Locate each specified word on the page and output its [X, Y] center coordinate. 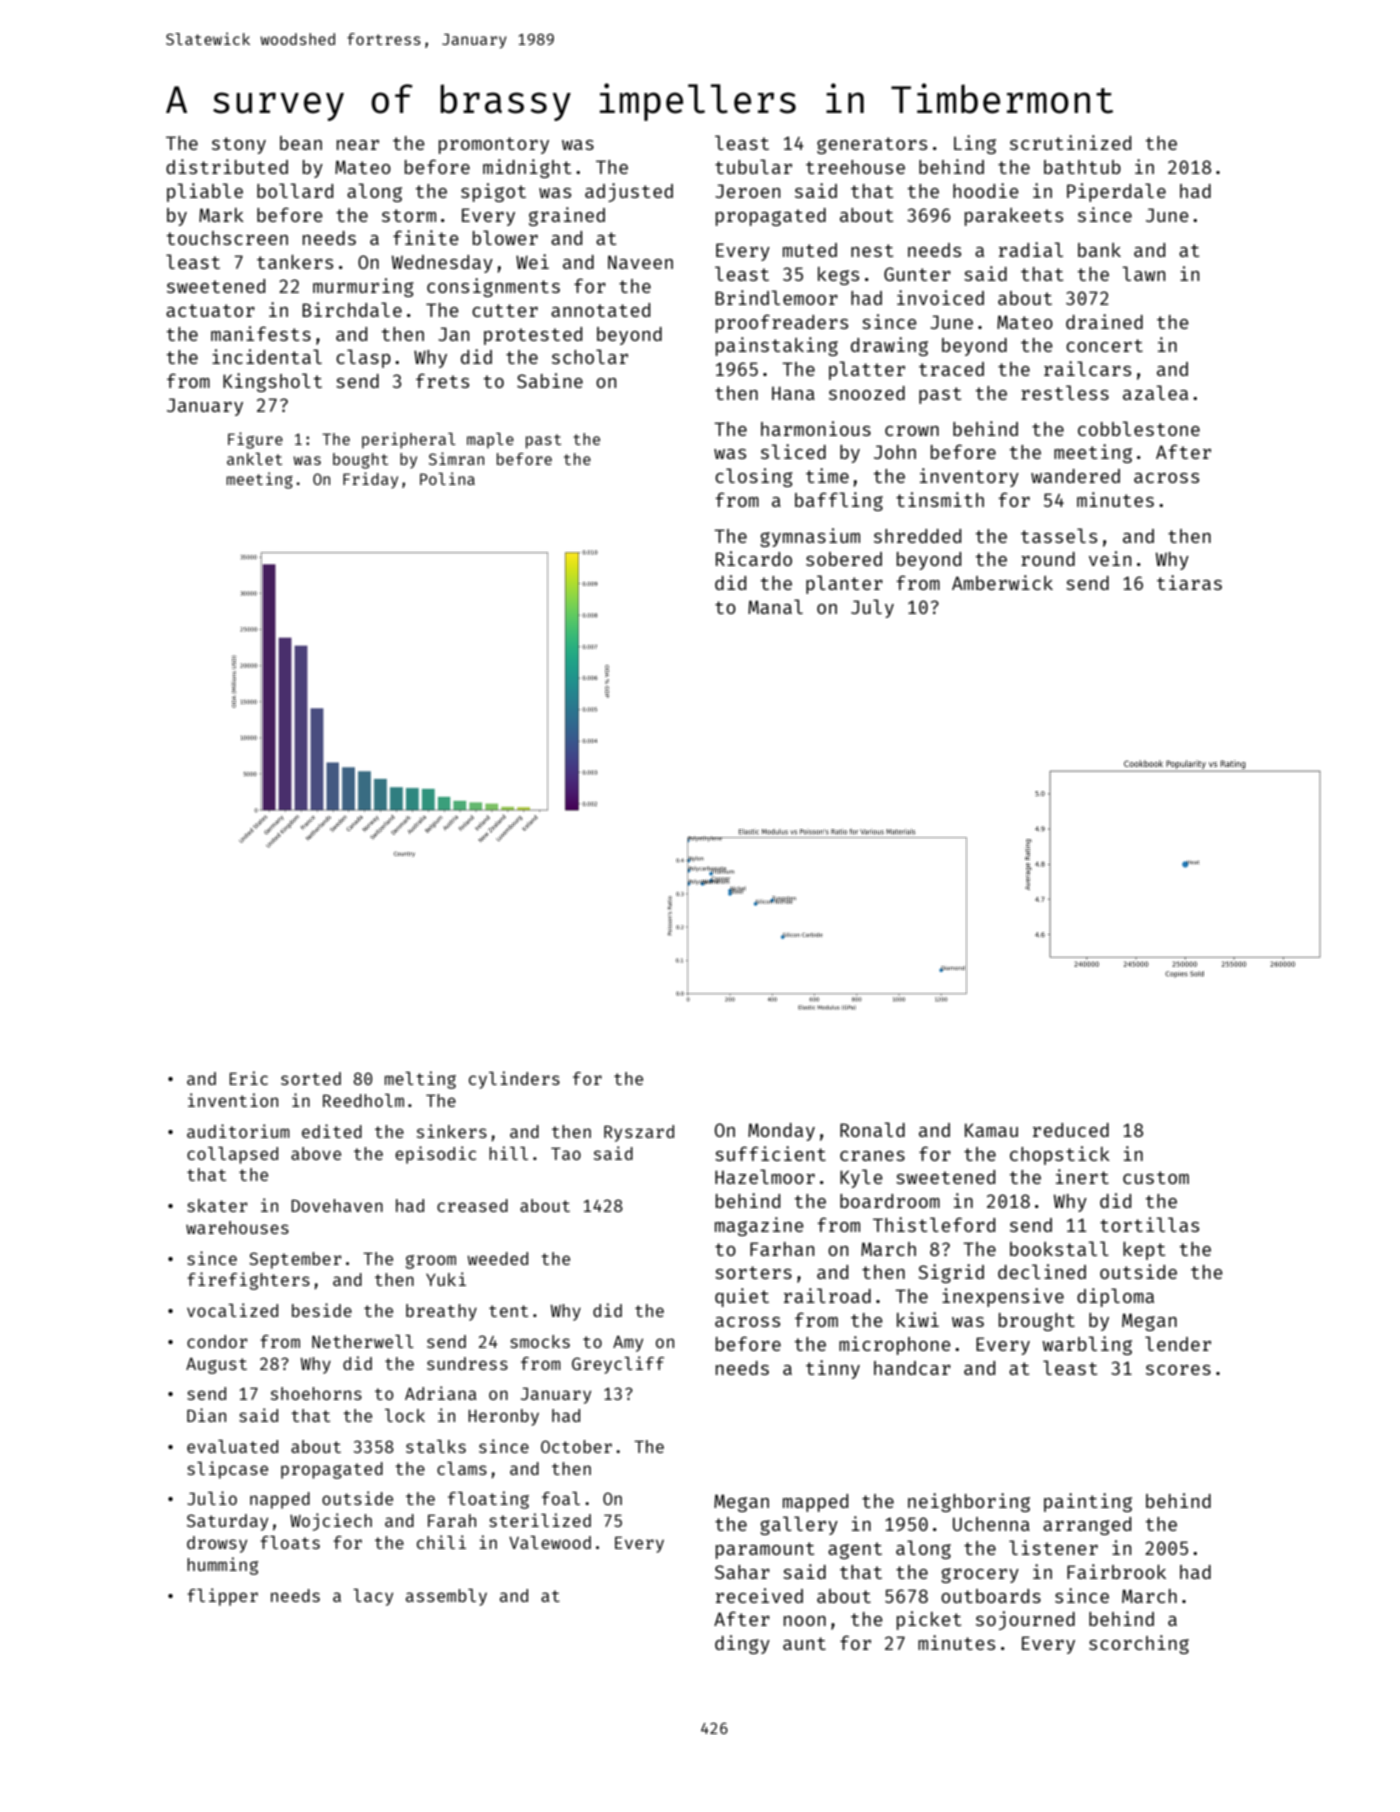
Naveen [640, 262]
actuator [210, 310]
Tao [566, 1154]
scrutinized [1070, 142]
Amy [628, 1344]
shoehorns [316, 1393]
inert [1082, 1176]
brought [1037, 1322]
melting [420, 1080]
